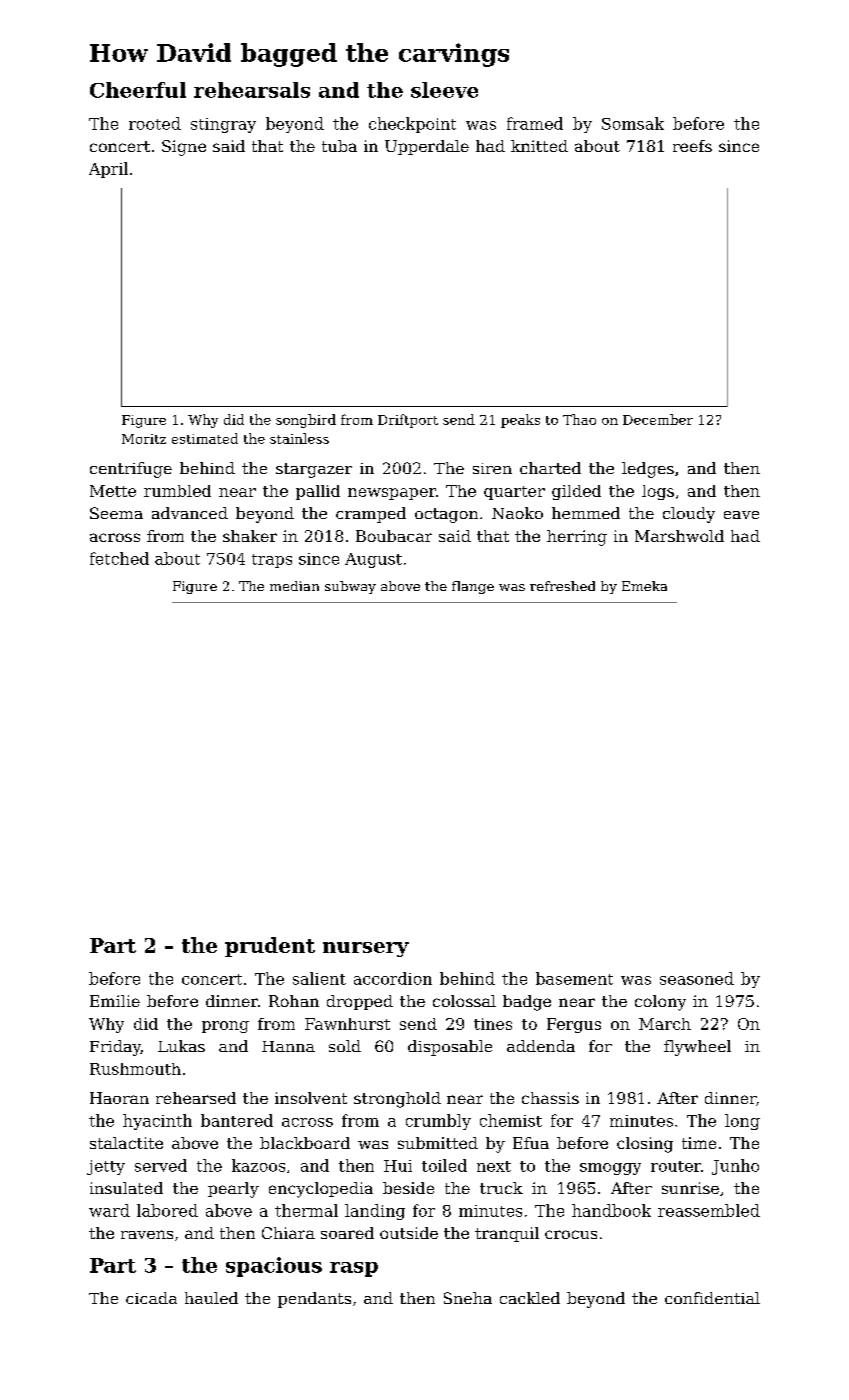  What do you see at coordinates (109, 1210) in the page?
I see `ward` at bounding box center [109, 1210].
